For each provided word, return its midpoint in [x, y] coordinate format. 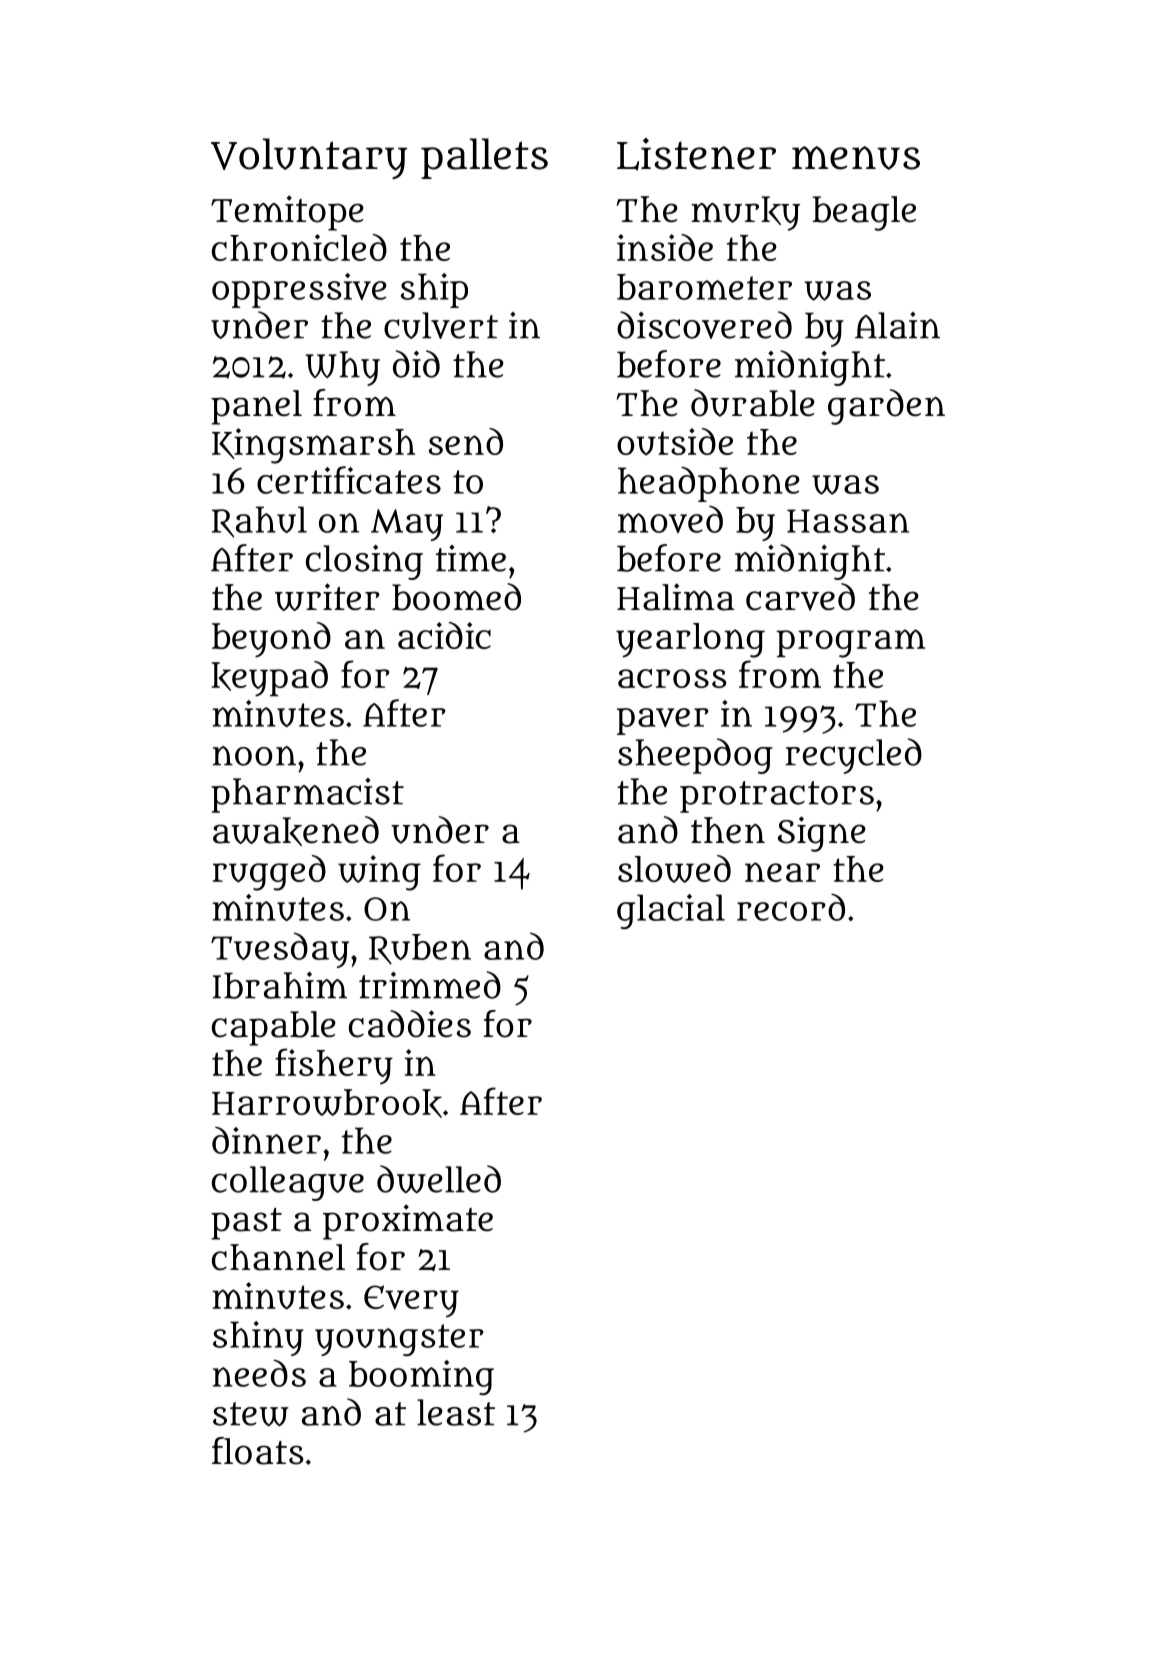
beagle [864, 213]
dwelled [439, 1179]
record [791, 907]
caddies [410, 1024]
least [456, 1412]
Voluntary [309, 158]
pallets [484, 158]
